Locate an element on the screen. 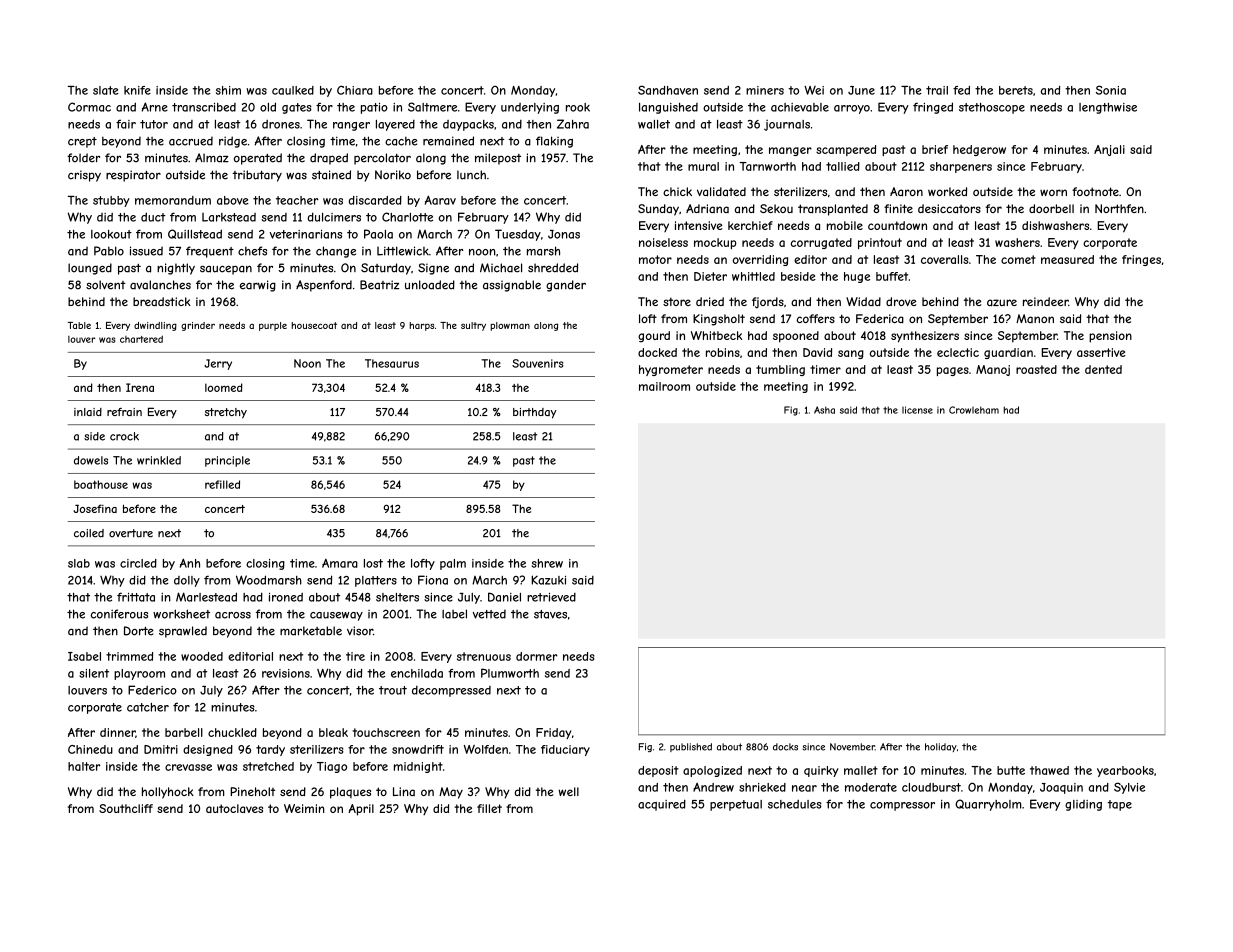 This screenshot has width=1233, height=952. milepost is located at coordinates (498, 159).
